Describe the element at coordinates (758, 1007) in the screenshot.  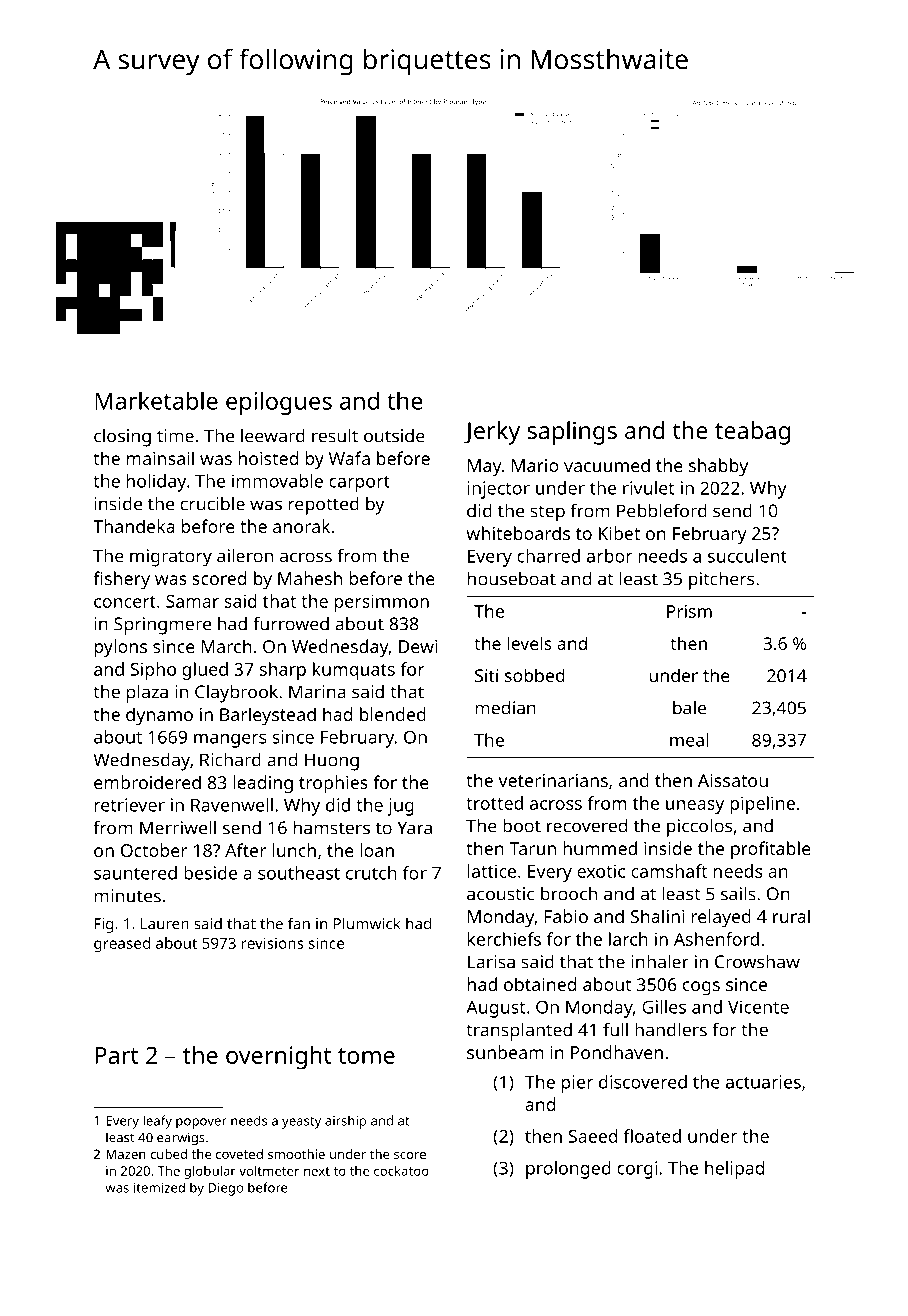
I see `Vicente` at that location.
